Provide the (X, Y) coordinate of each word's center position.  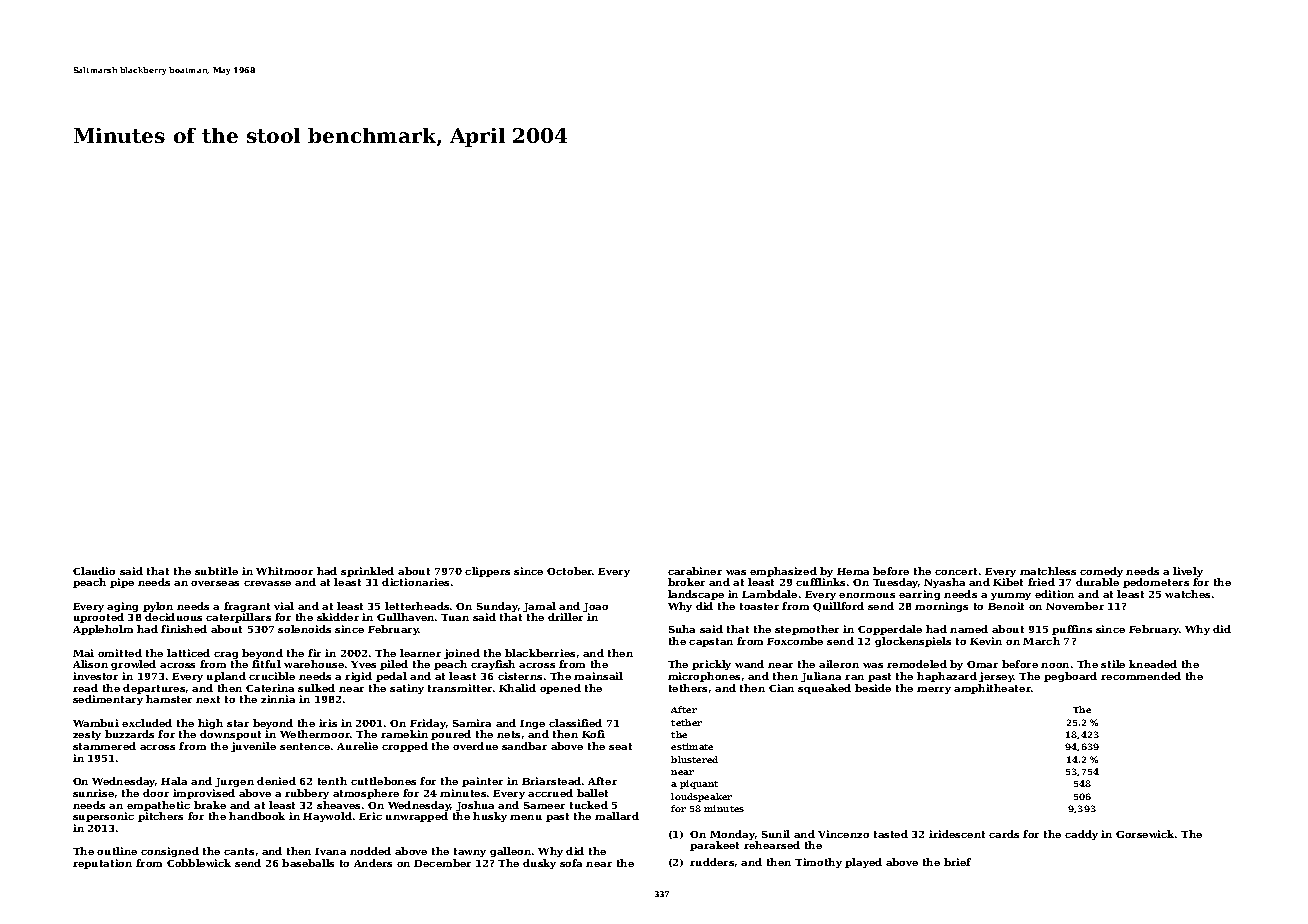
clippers (487, 572)
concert (956, 571)
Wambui (96, 723)
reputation (102, 864)
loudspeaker (701, 797)
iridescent (957, 834)
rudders (712, 862)
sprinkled (367, 572)
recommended (1141, 676)
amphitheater (992, 689)
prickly (711, 665)
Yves (363, 664)
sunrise (93, 793)
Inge (532, 724)
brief (957, 862)
